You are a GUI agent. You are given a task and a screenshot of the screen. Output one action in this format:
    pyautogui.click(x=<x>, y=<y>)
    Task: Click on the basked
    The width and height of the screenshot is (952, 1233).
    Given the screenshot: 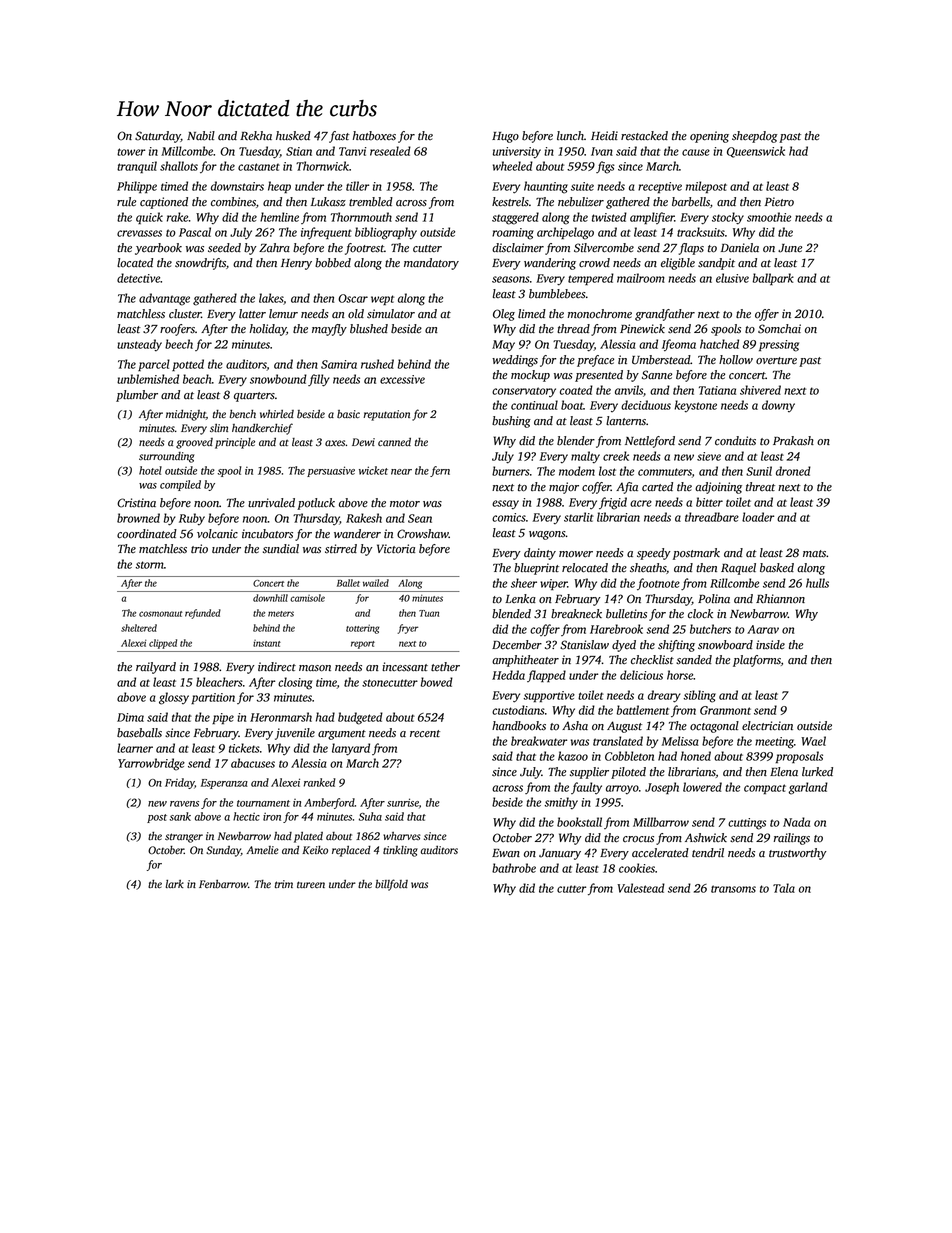 What is the action you would take?
    pyautogui.click(x=777, y=568)
